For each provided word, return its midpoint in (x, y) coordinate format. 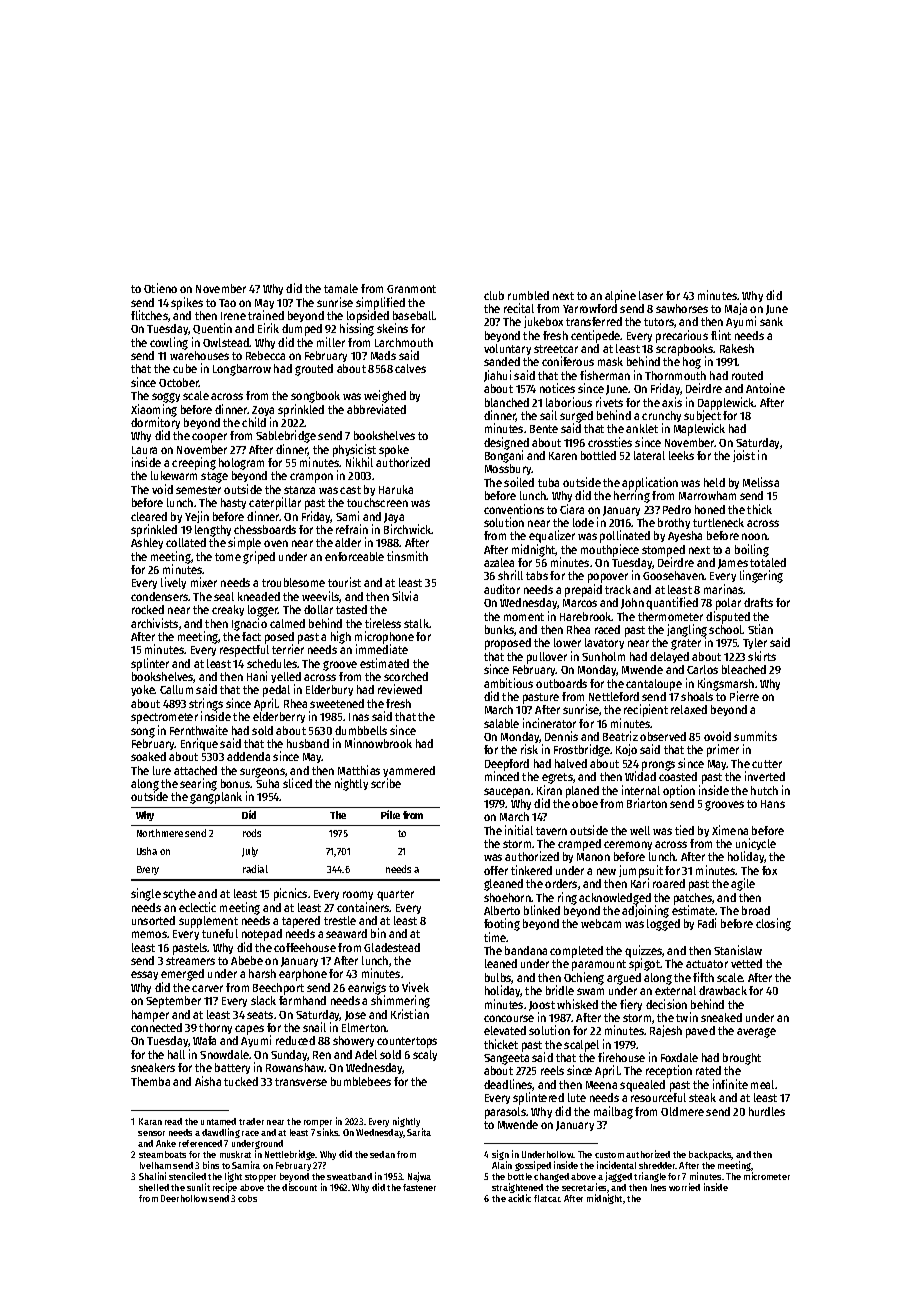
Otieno (160, 288)
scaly (425, 1055)
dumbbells (361, 730)
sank (771, 321)
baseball (414, 315)
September (173, 1002)
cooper (209, 438)
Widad (640, 776)
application (650, 484)
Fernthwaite (199, 730)
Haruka (396, 489)
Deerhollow (184, 1198)
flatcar (547, 1198)
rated (708, 1070)
